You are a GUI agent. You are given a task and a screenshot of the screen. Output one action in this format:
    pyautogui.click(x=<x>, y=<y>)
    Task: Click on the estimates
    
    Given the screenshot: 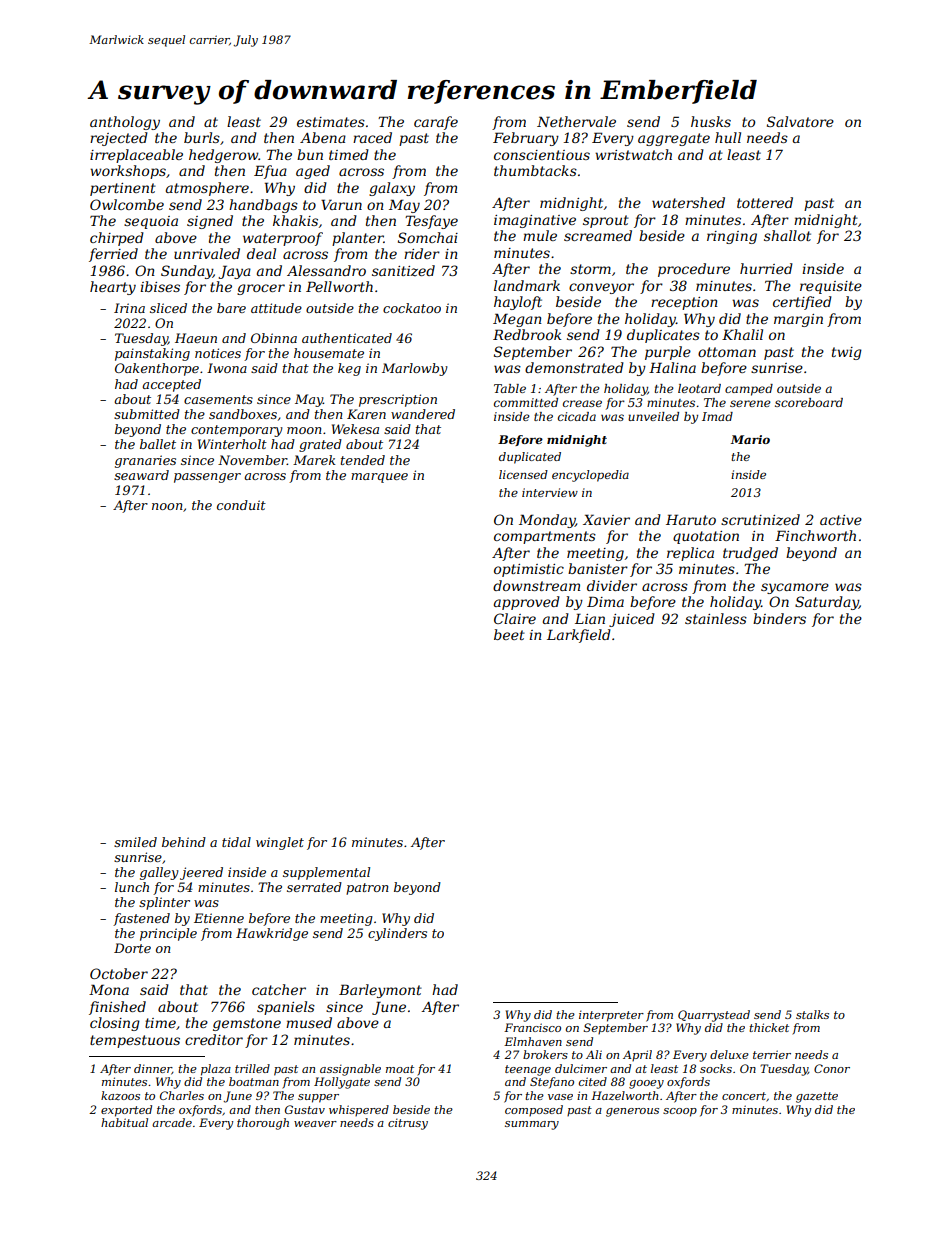 What is the action you would take?
    pyautogui.click(x=331, y=122)
